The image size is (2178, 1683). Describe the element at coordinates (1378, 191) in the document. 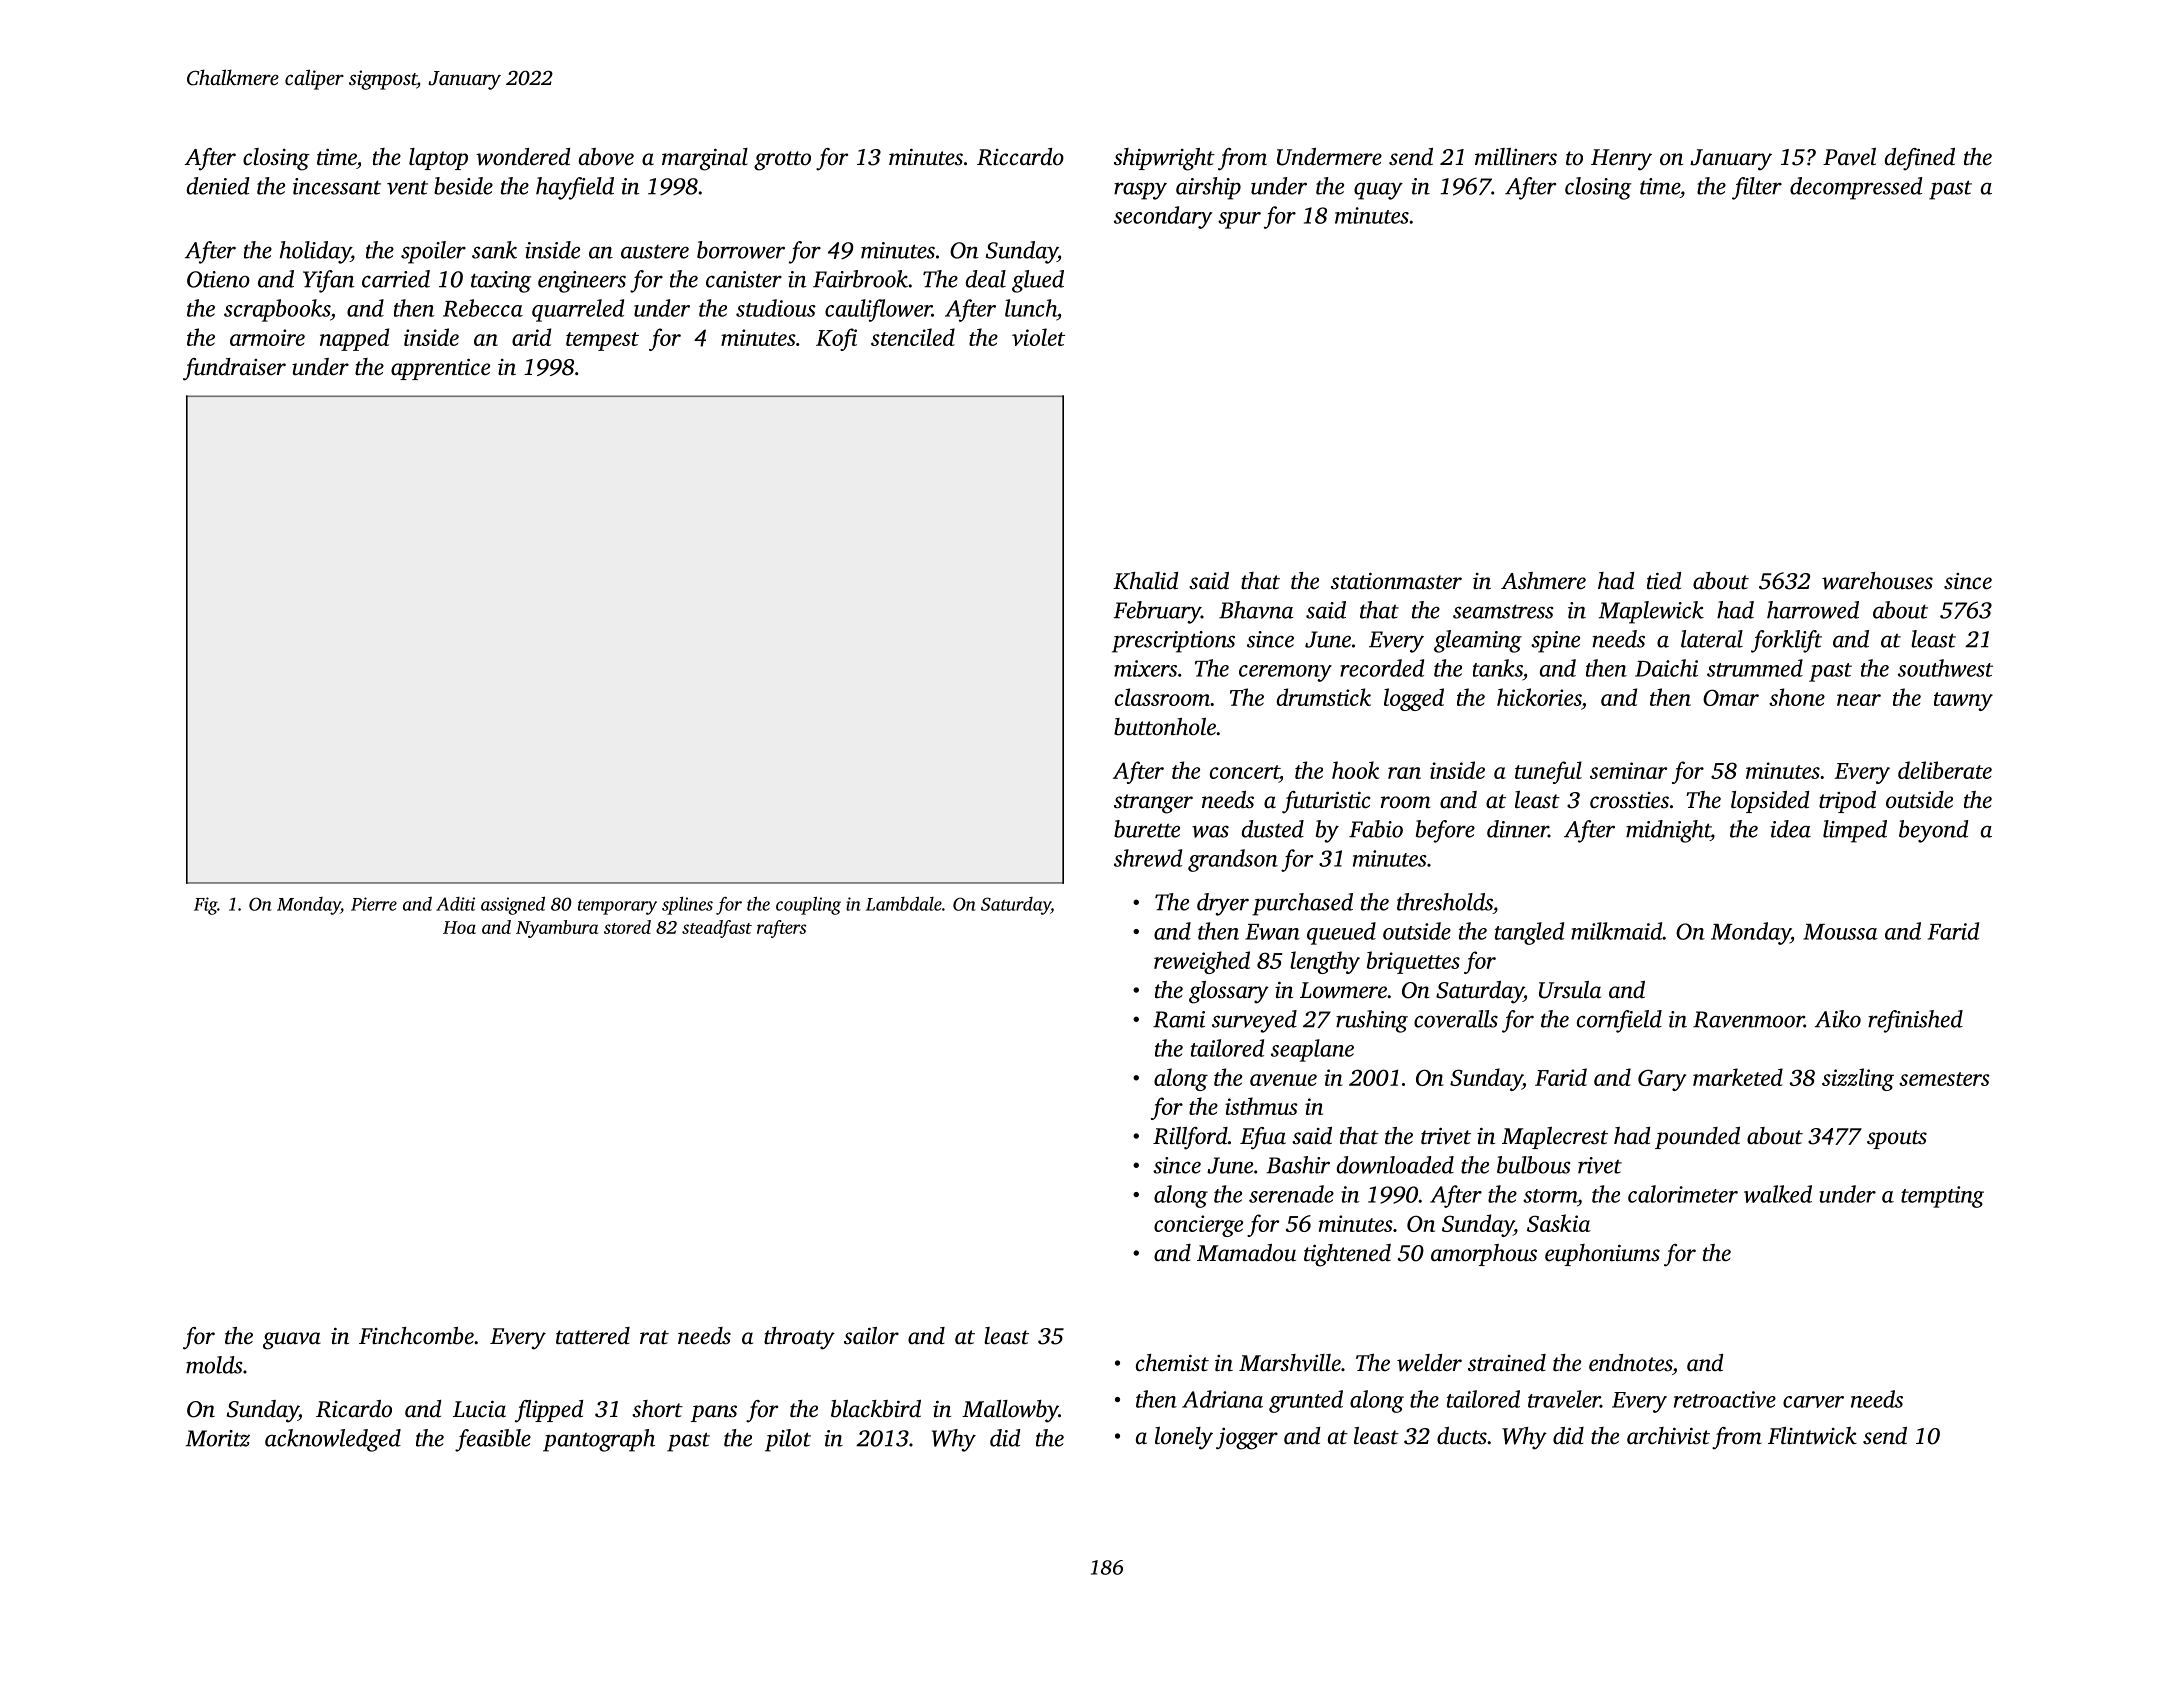

I see `quay` at that location.
